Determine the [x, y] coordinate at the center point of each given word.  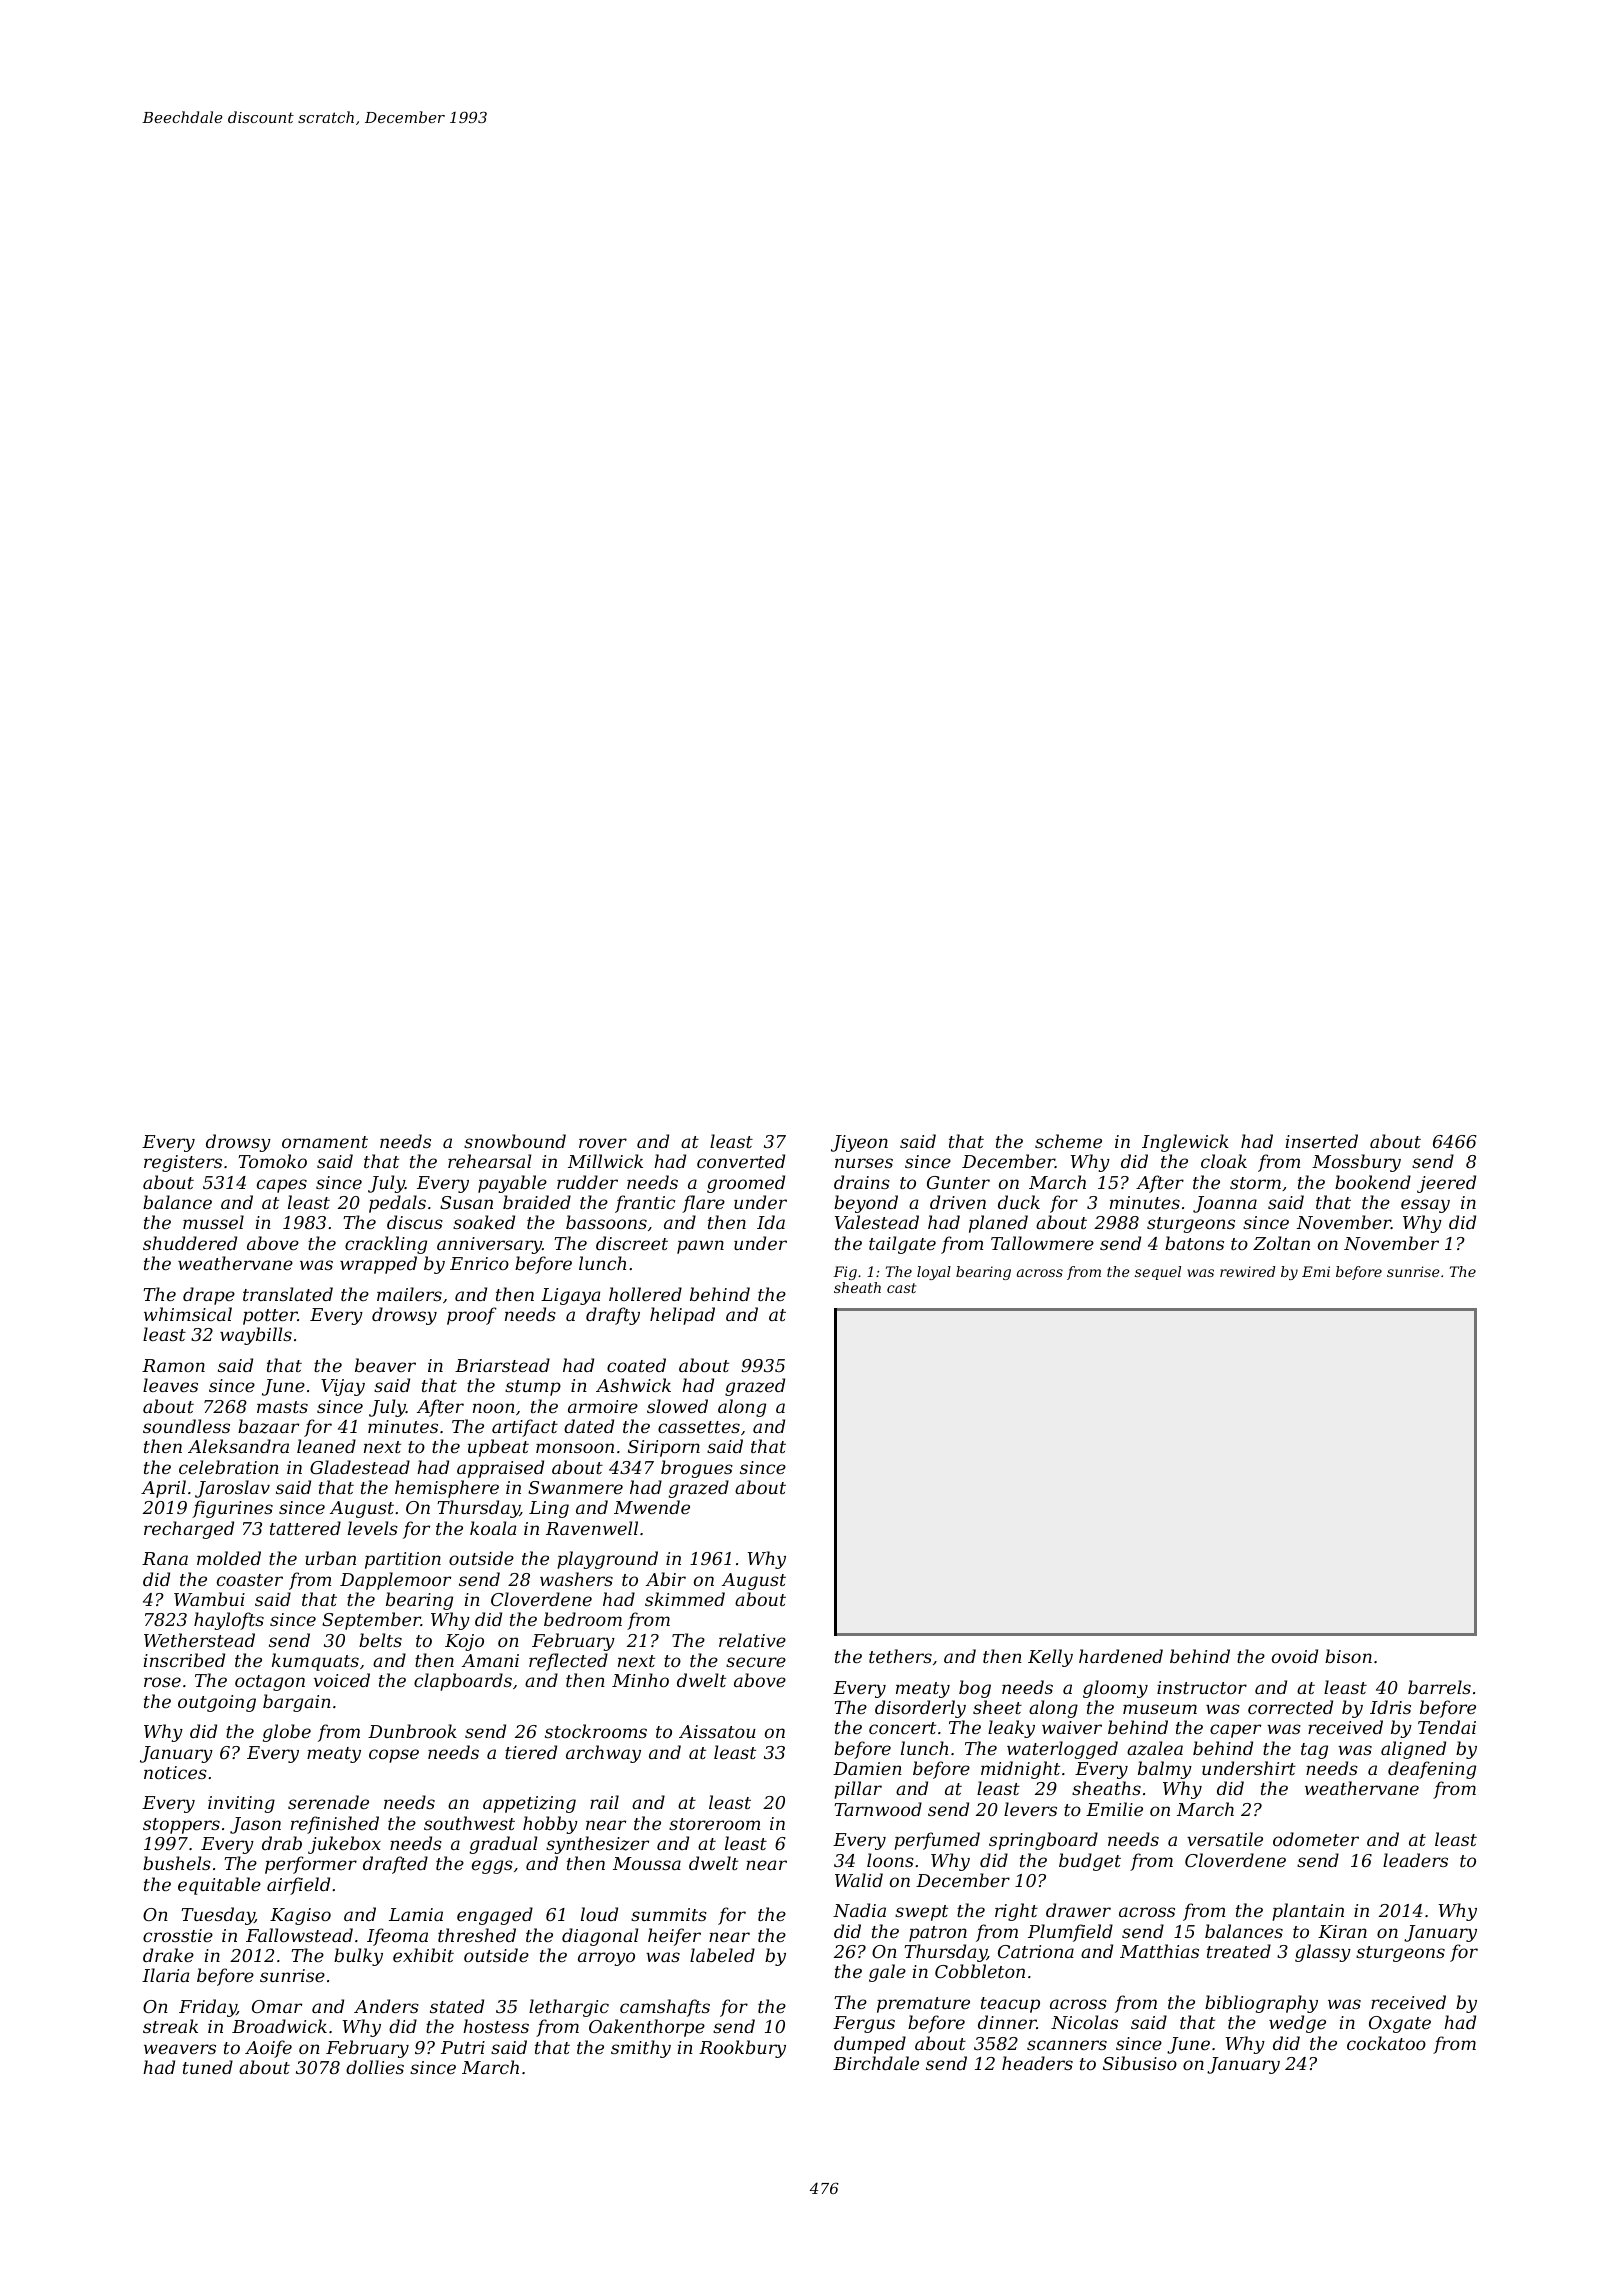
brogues [697, 1469]
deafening [1432, 1770]
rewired [1247, 1271]
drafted [395, 1865]
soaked [484, 1222]
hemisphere [447, 1489]
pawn [700, 1247]
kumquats [315, 1662]
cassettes [699, 1427]
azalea [1155, 1748]
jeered [1446, 1184]
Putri [463, 2047]
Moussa [647, 1863]
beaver [385, 1365]
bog [975, 1689]
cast [901, 1288]
